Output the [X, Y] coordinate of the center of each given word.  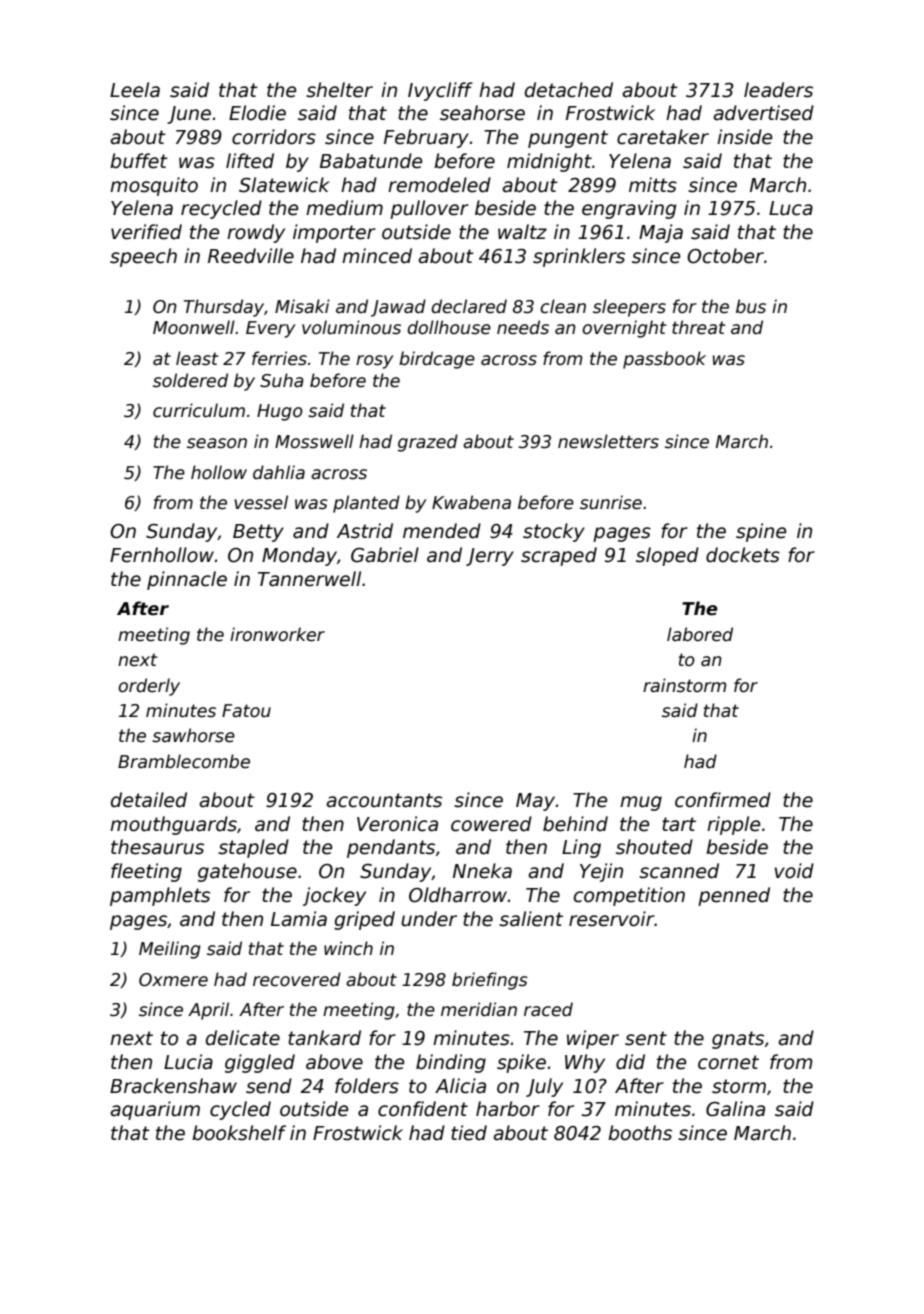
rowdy [256, 233]
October [725, 256]
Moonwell [194, 327]
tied [469, 1133]
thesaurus [157, 847]
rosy [374, 362]
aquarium [155, 1110]
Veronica [397, 824]
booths [640, 1133]
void [794, 871]
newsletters [608, 441]
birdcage [437, 360]
